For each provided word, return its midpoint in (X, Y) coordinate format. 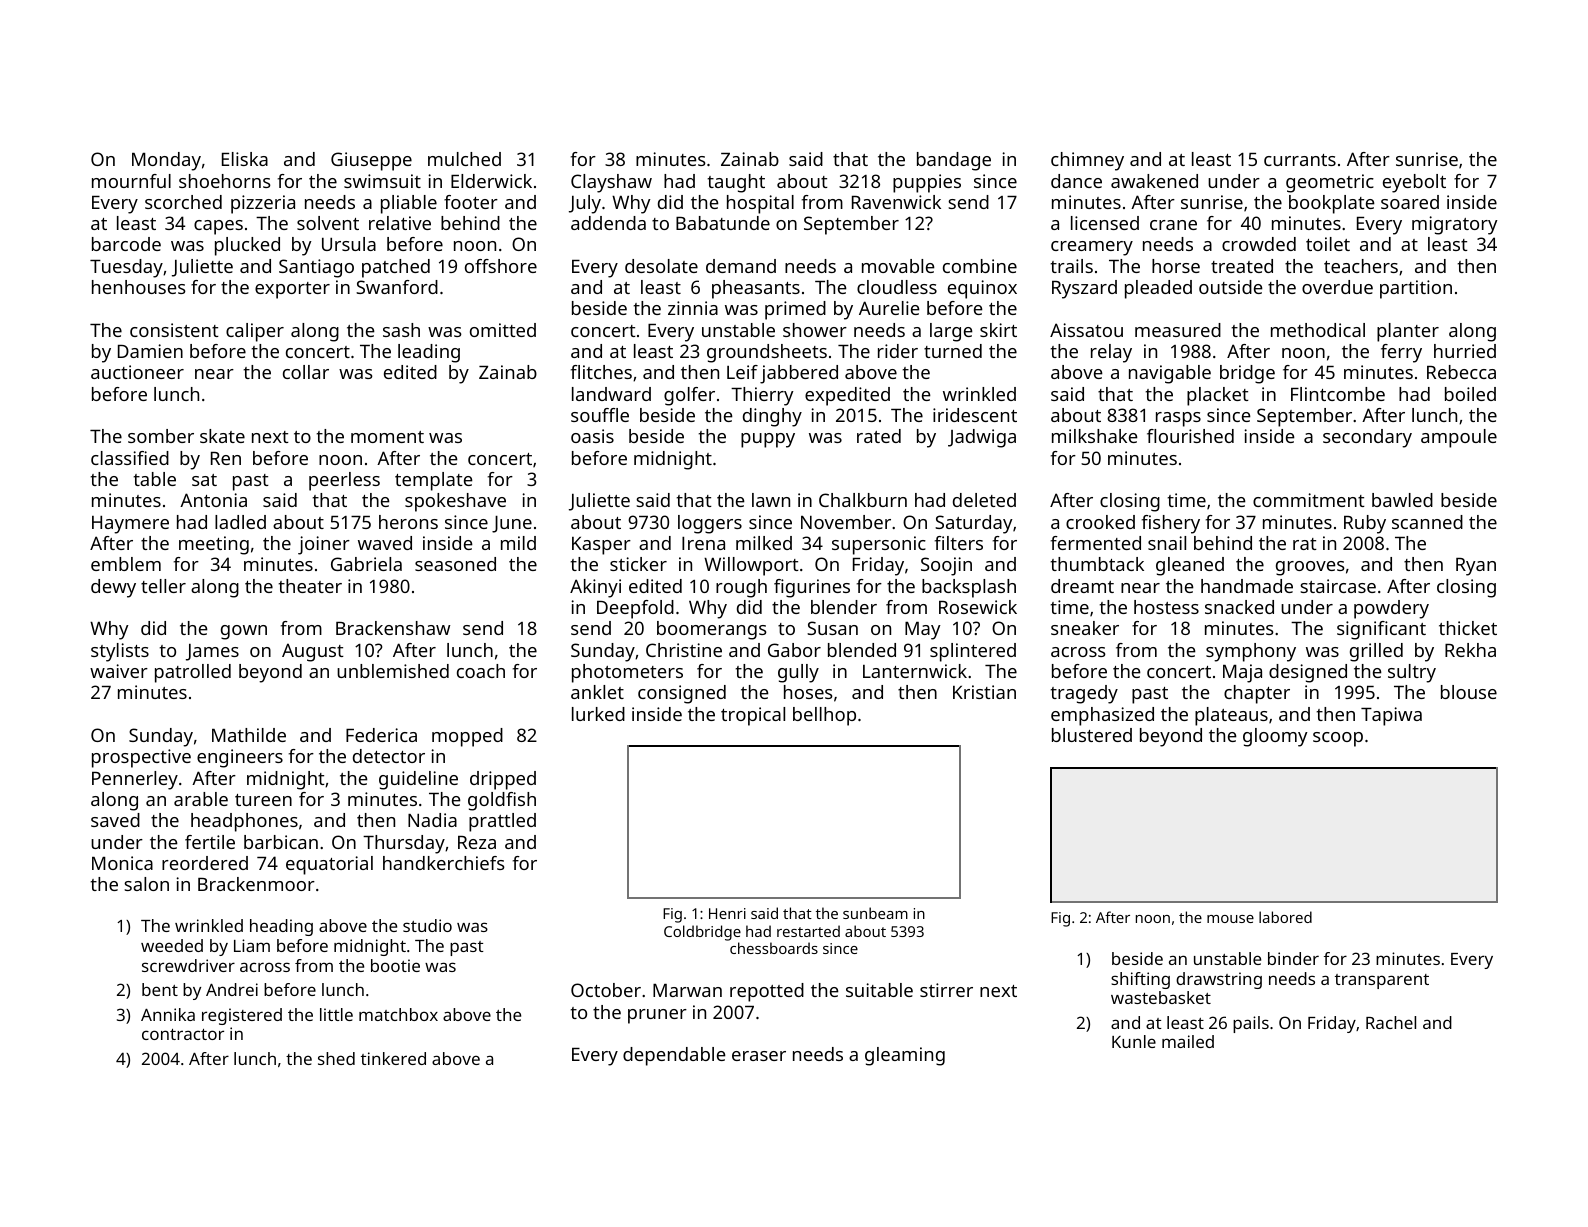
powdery (1391, 609)
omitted (503, 330)
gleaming (905, 1056)
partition (1416, 289)
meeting (214, 545)
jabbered (799, 374)
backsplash (969, 588)
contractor (183, 1034)
